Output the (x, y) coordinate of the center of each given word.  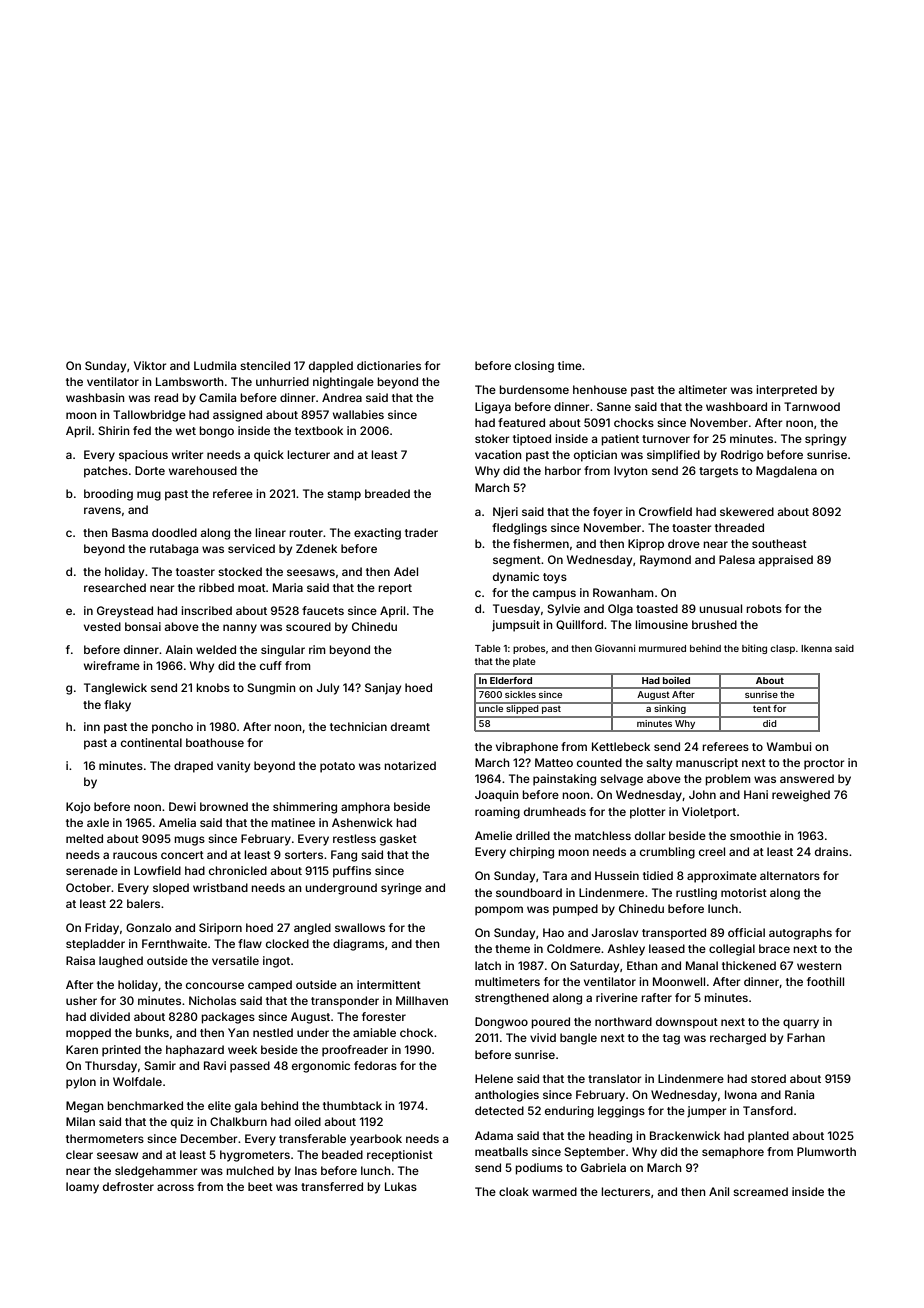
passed (250, 1067)
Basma (130, 532)
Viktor (150, 365)
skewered (747, 511)
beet (260, 1186)
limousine (661, 624)
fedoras (375, 1065)
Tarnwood (812, 406)
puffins (352, 872)
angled (312, 929)
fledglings (519, 529)
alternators (790, 875)
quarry (801, 1024)
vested (102, 626)
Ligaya (493, 408)
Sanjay (383, 689)
